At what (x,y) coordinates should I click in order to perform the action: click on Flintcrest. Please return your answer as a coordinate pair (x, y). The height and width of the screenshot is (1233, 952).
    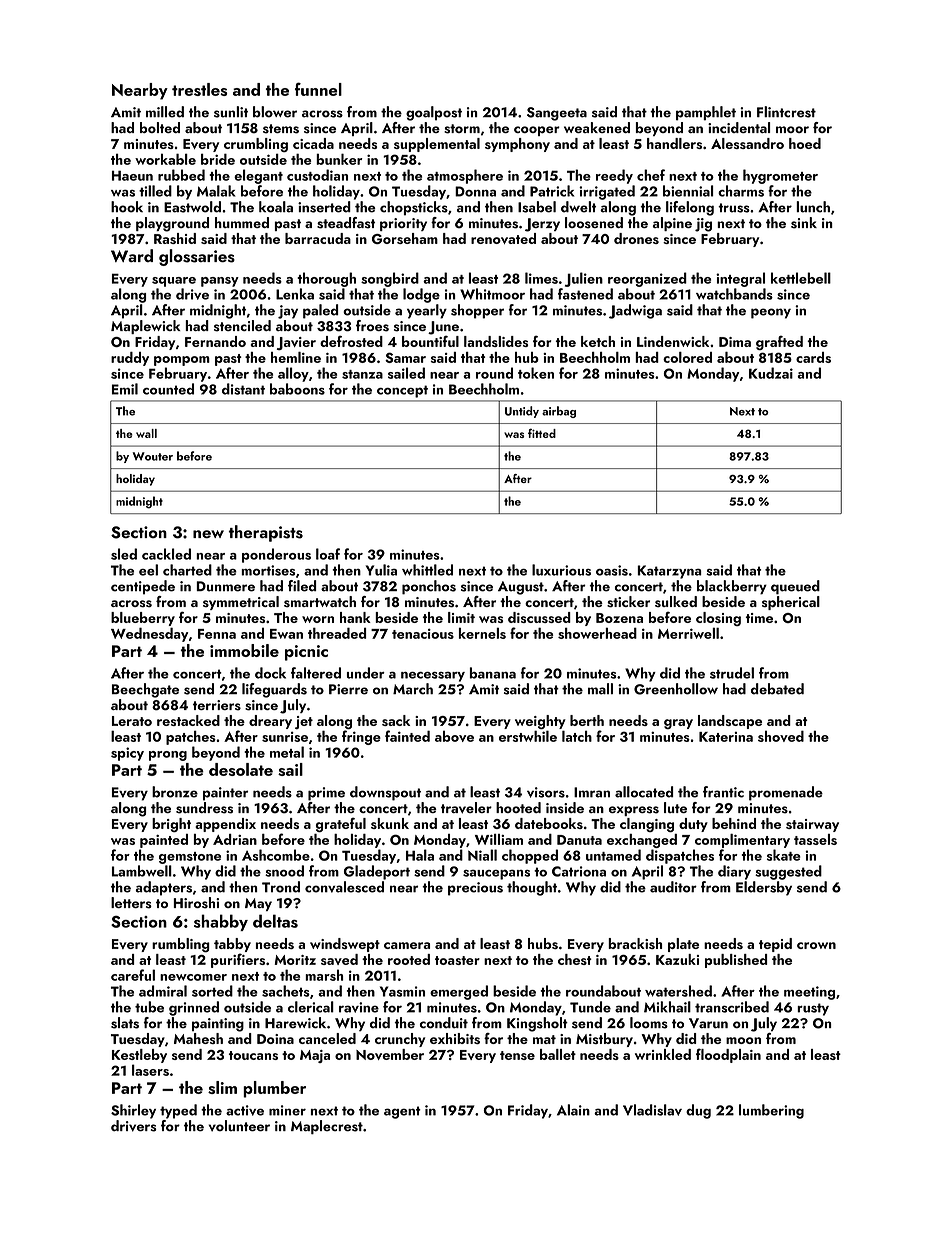
    Looking at the image, I should click on (786, 112).
